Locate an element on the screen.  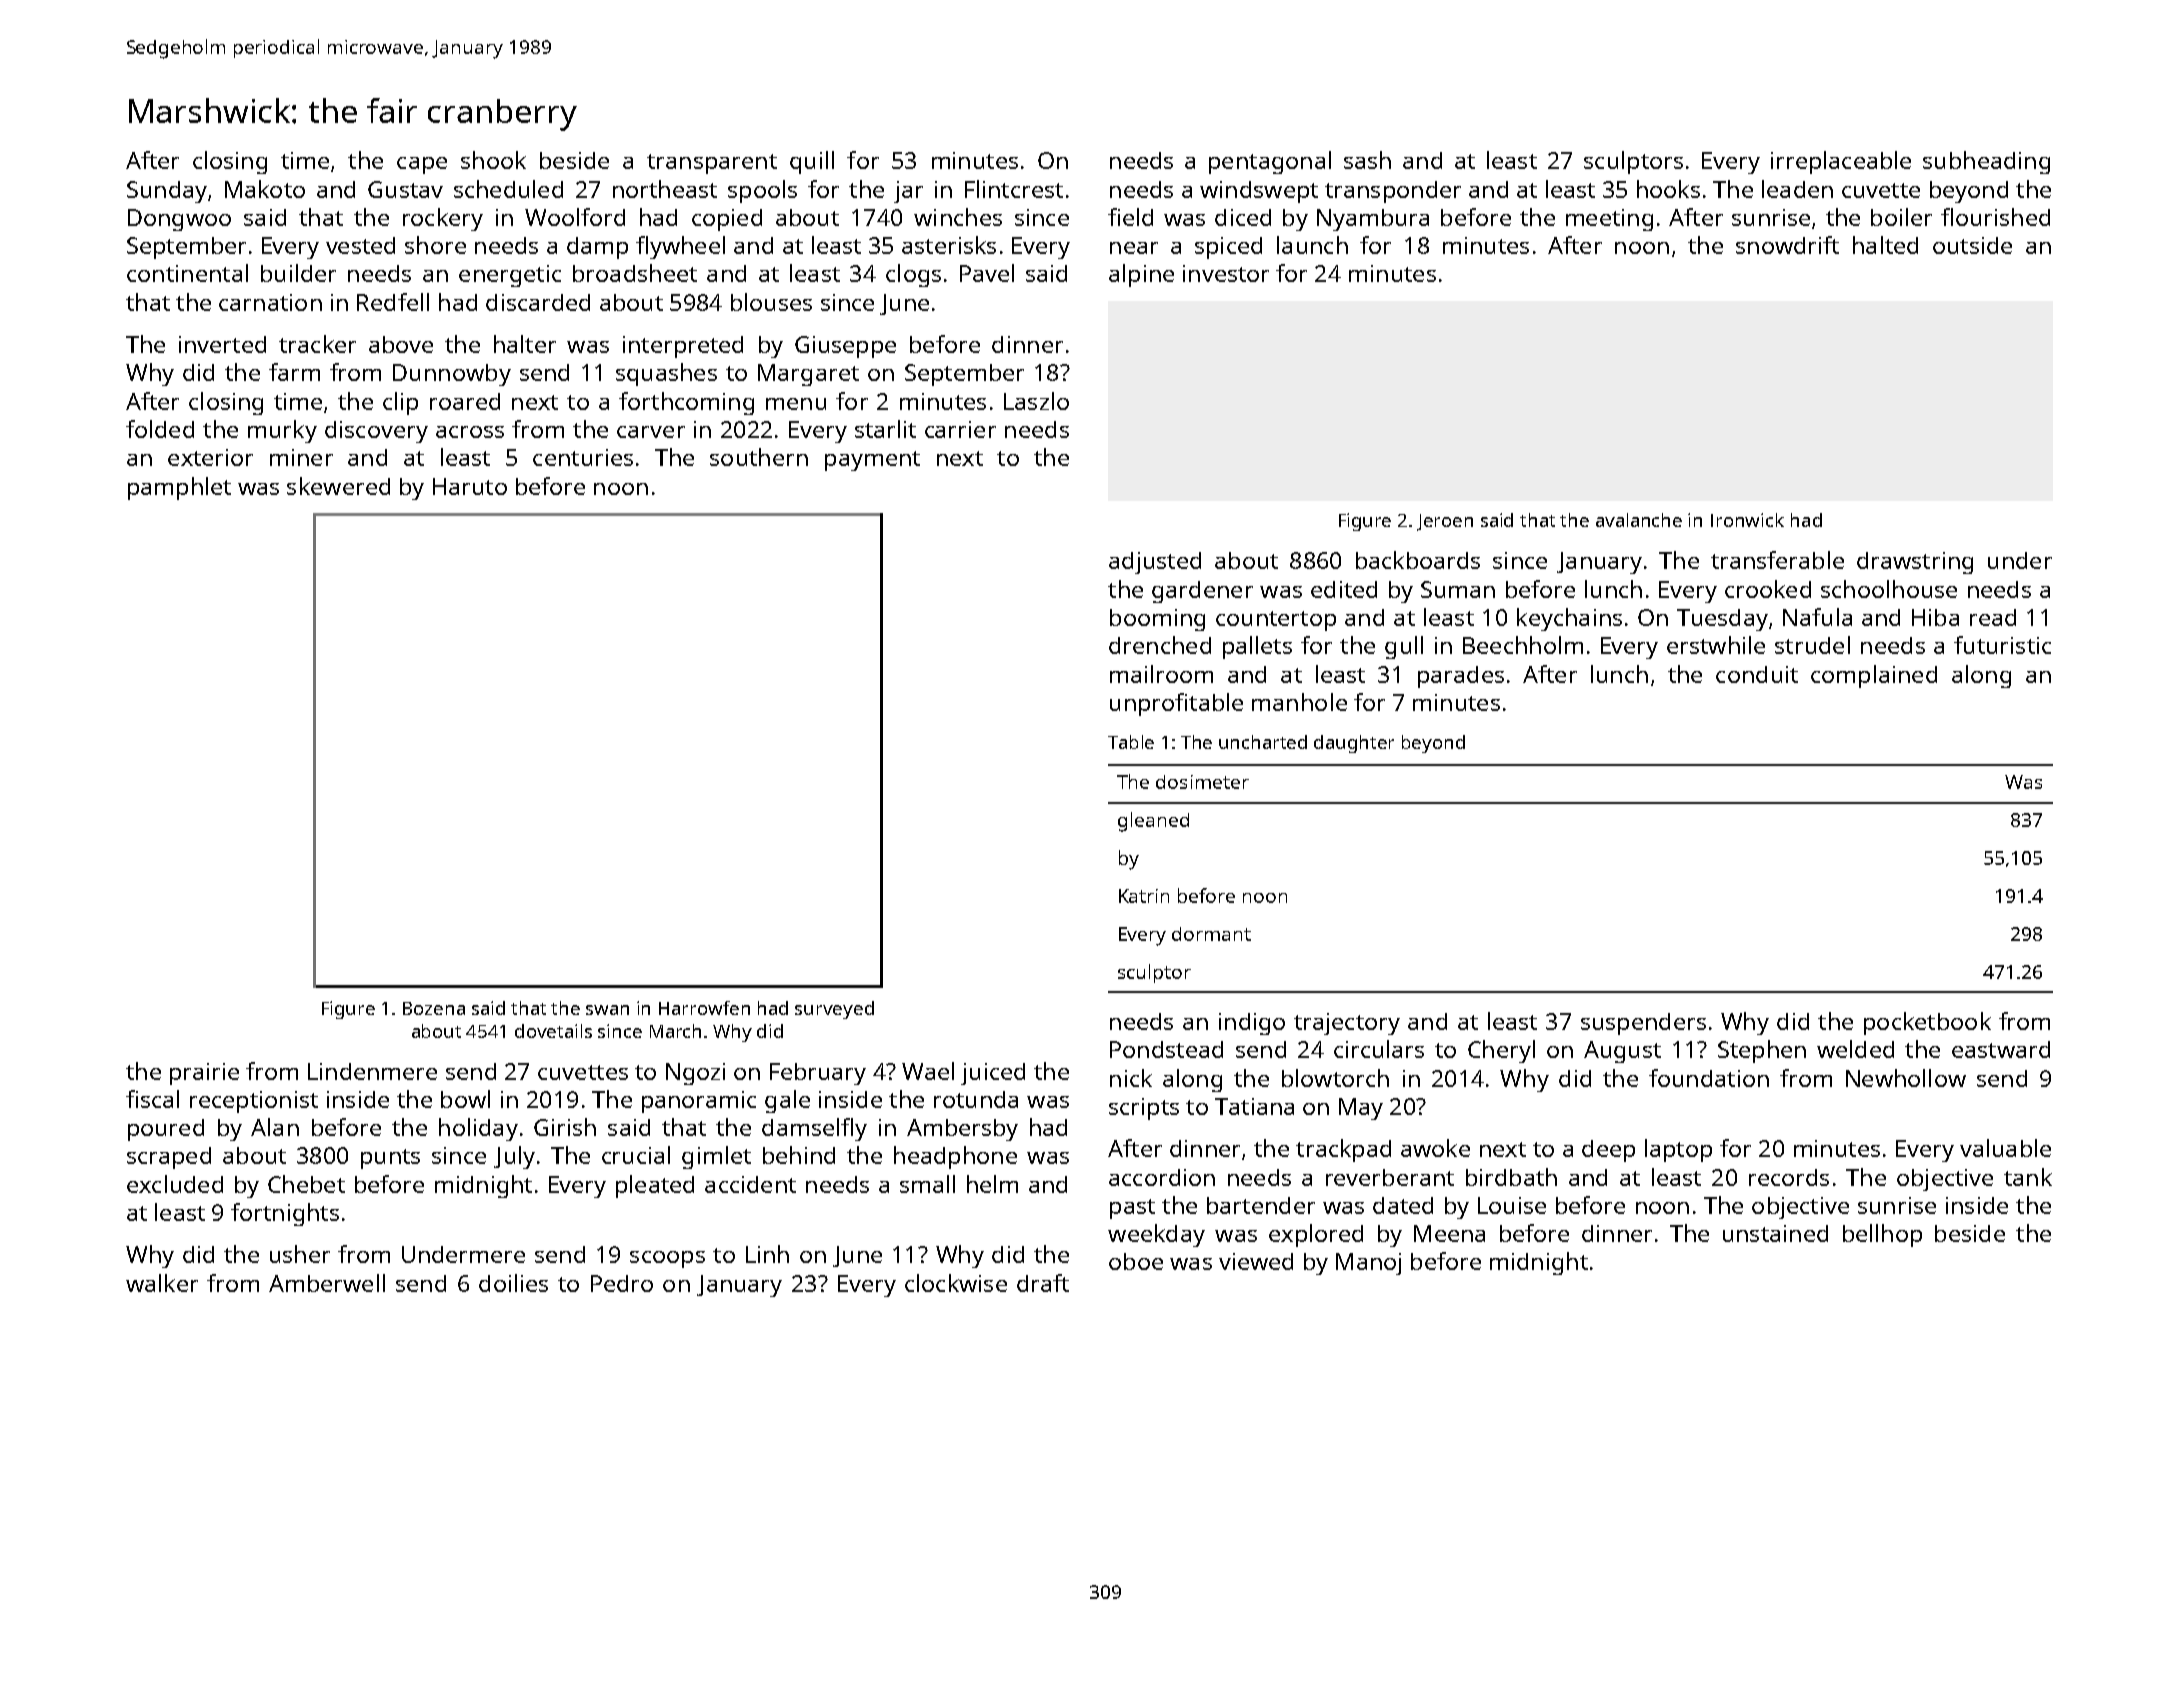
Bozena is located at coordinates (434, 1008).
